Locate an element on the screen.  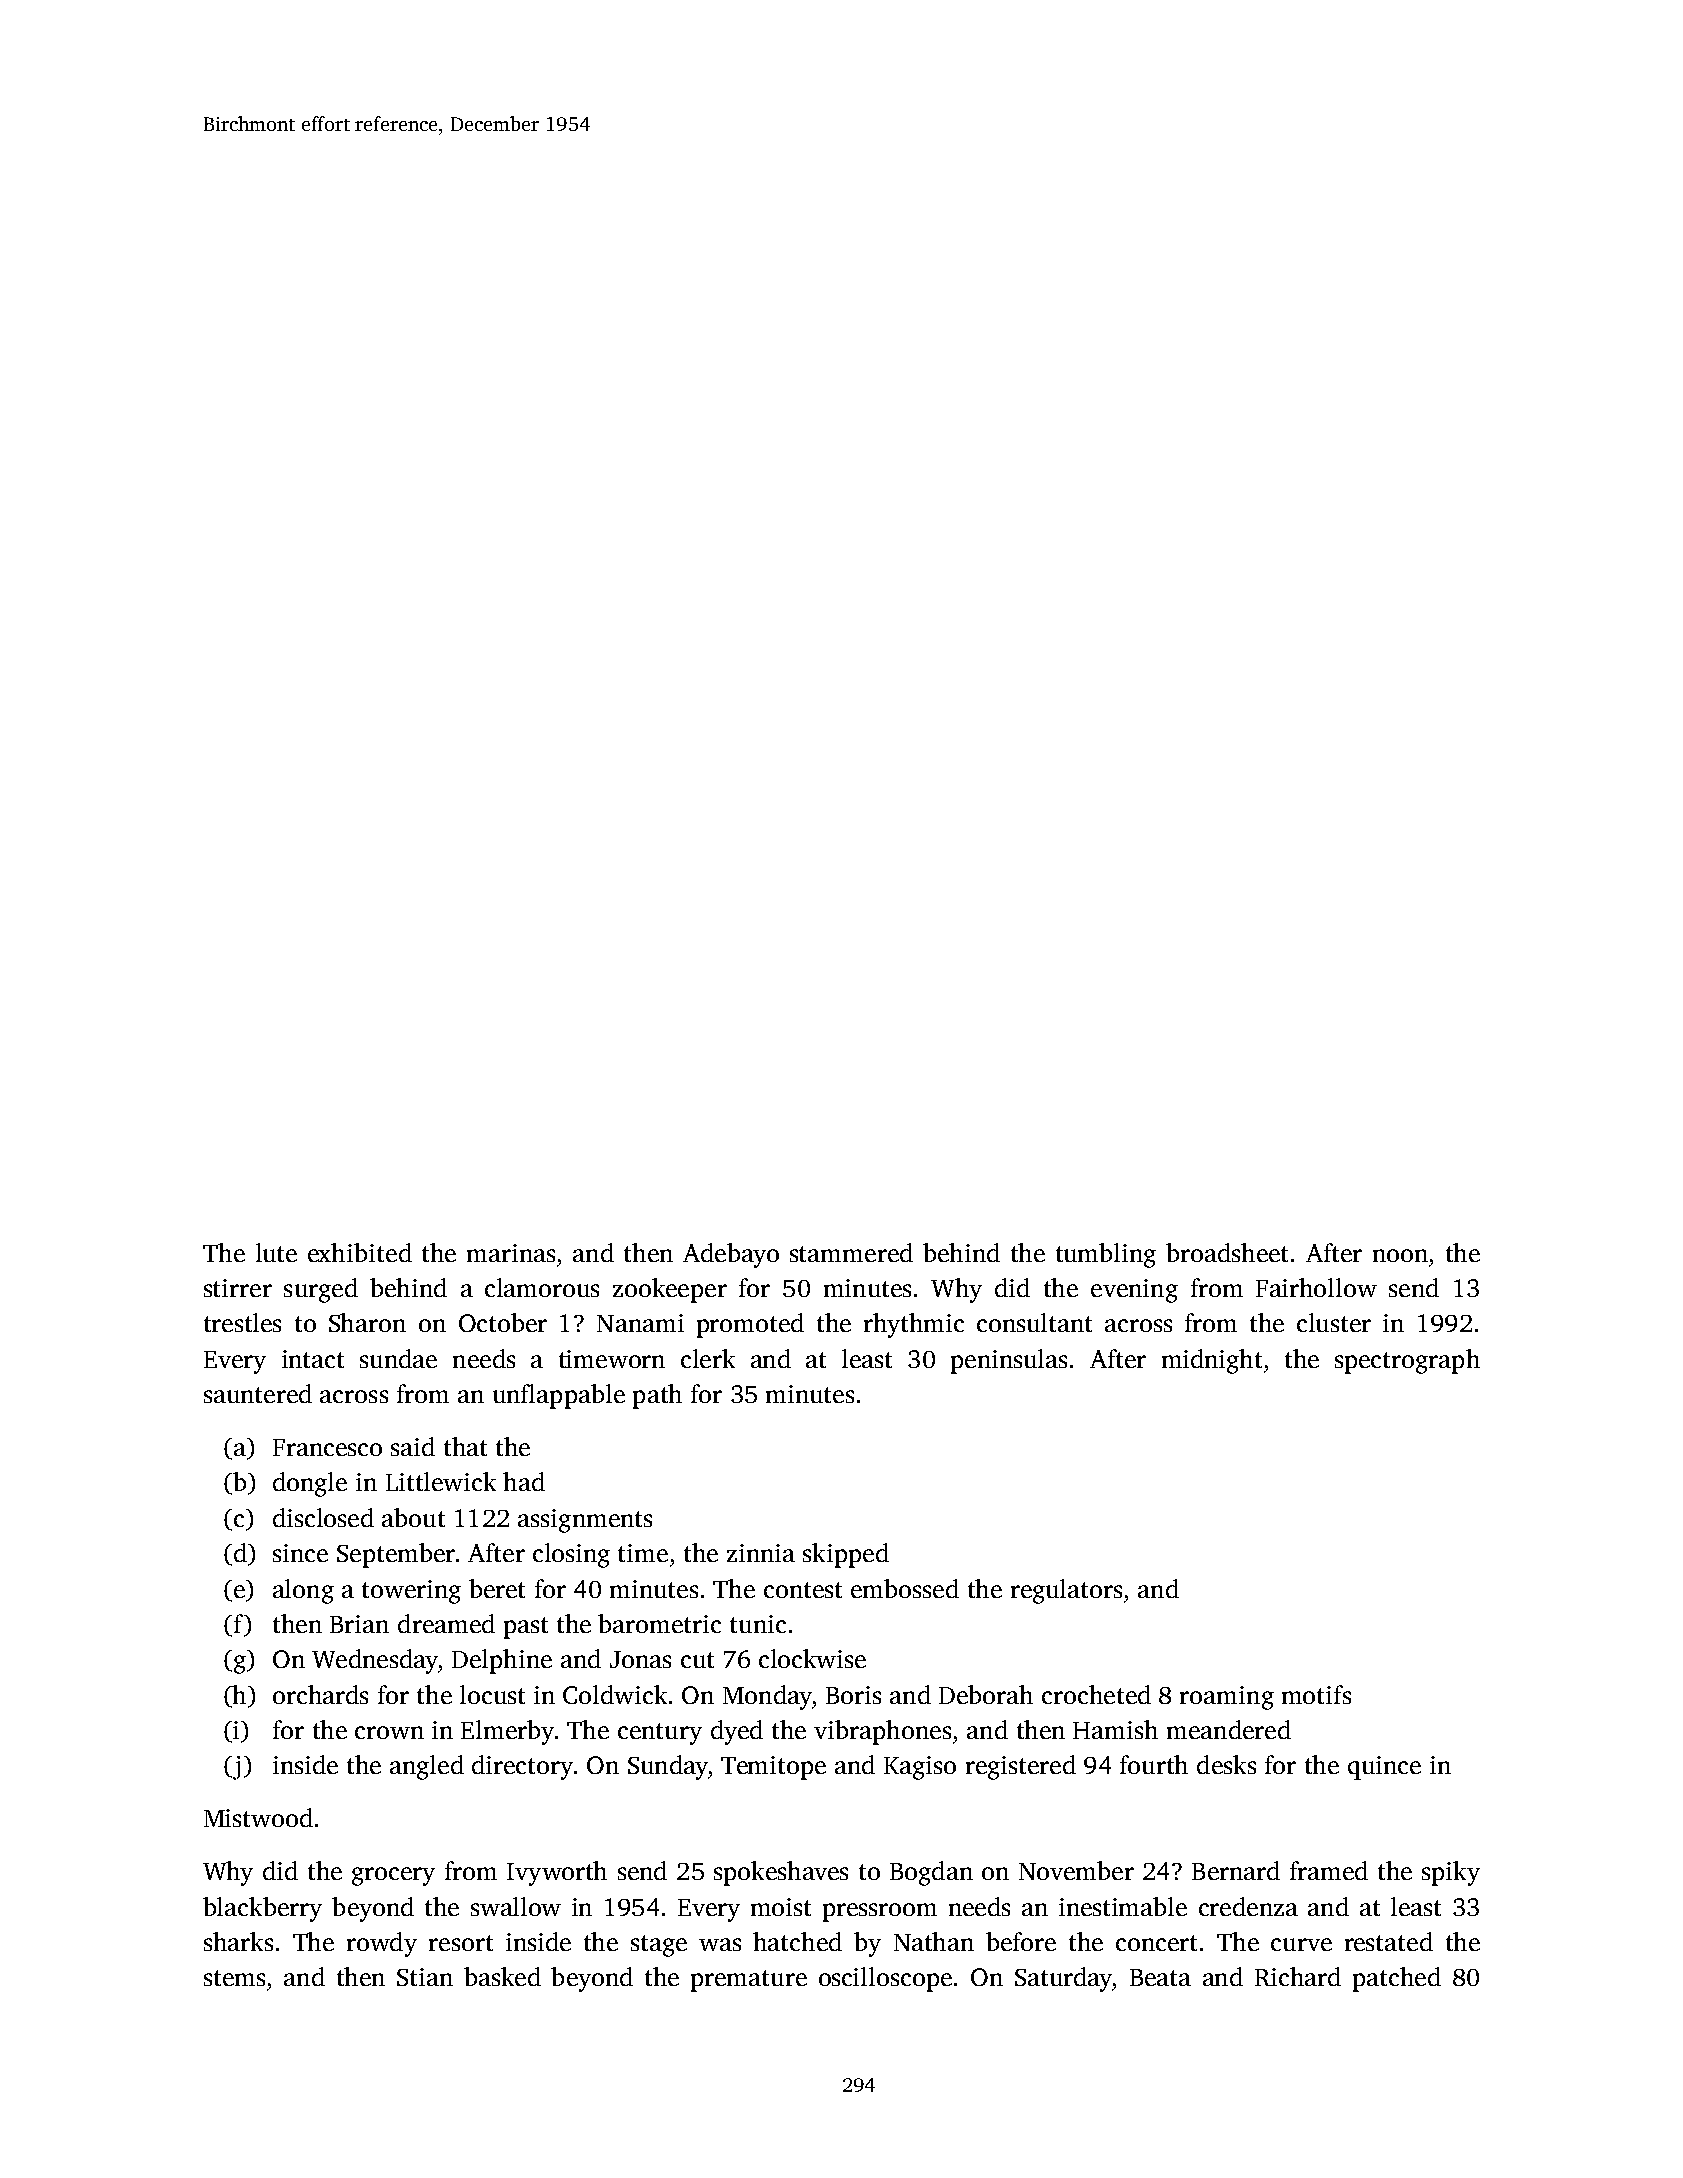
Stian is located at coordinates (425, 1977).
